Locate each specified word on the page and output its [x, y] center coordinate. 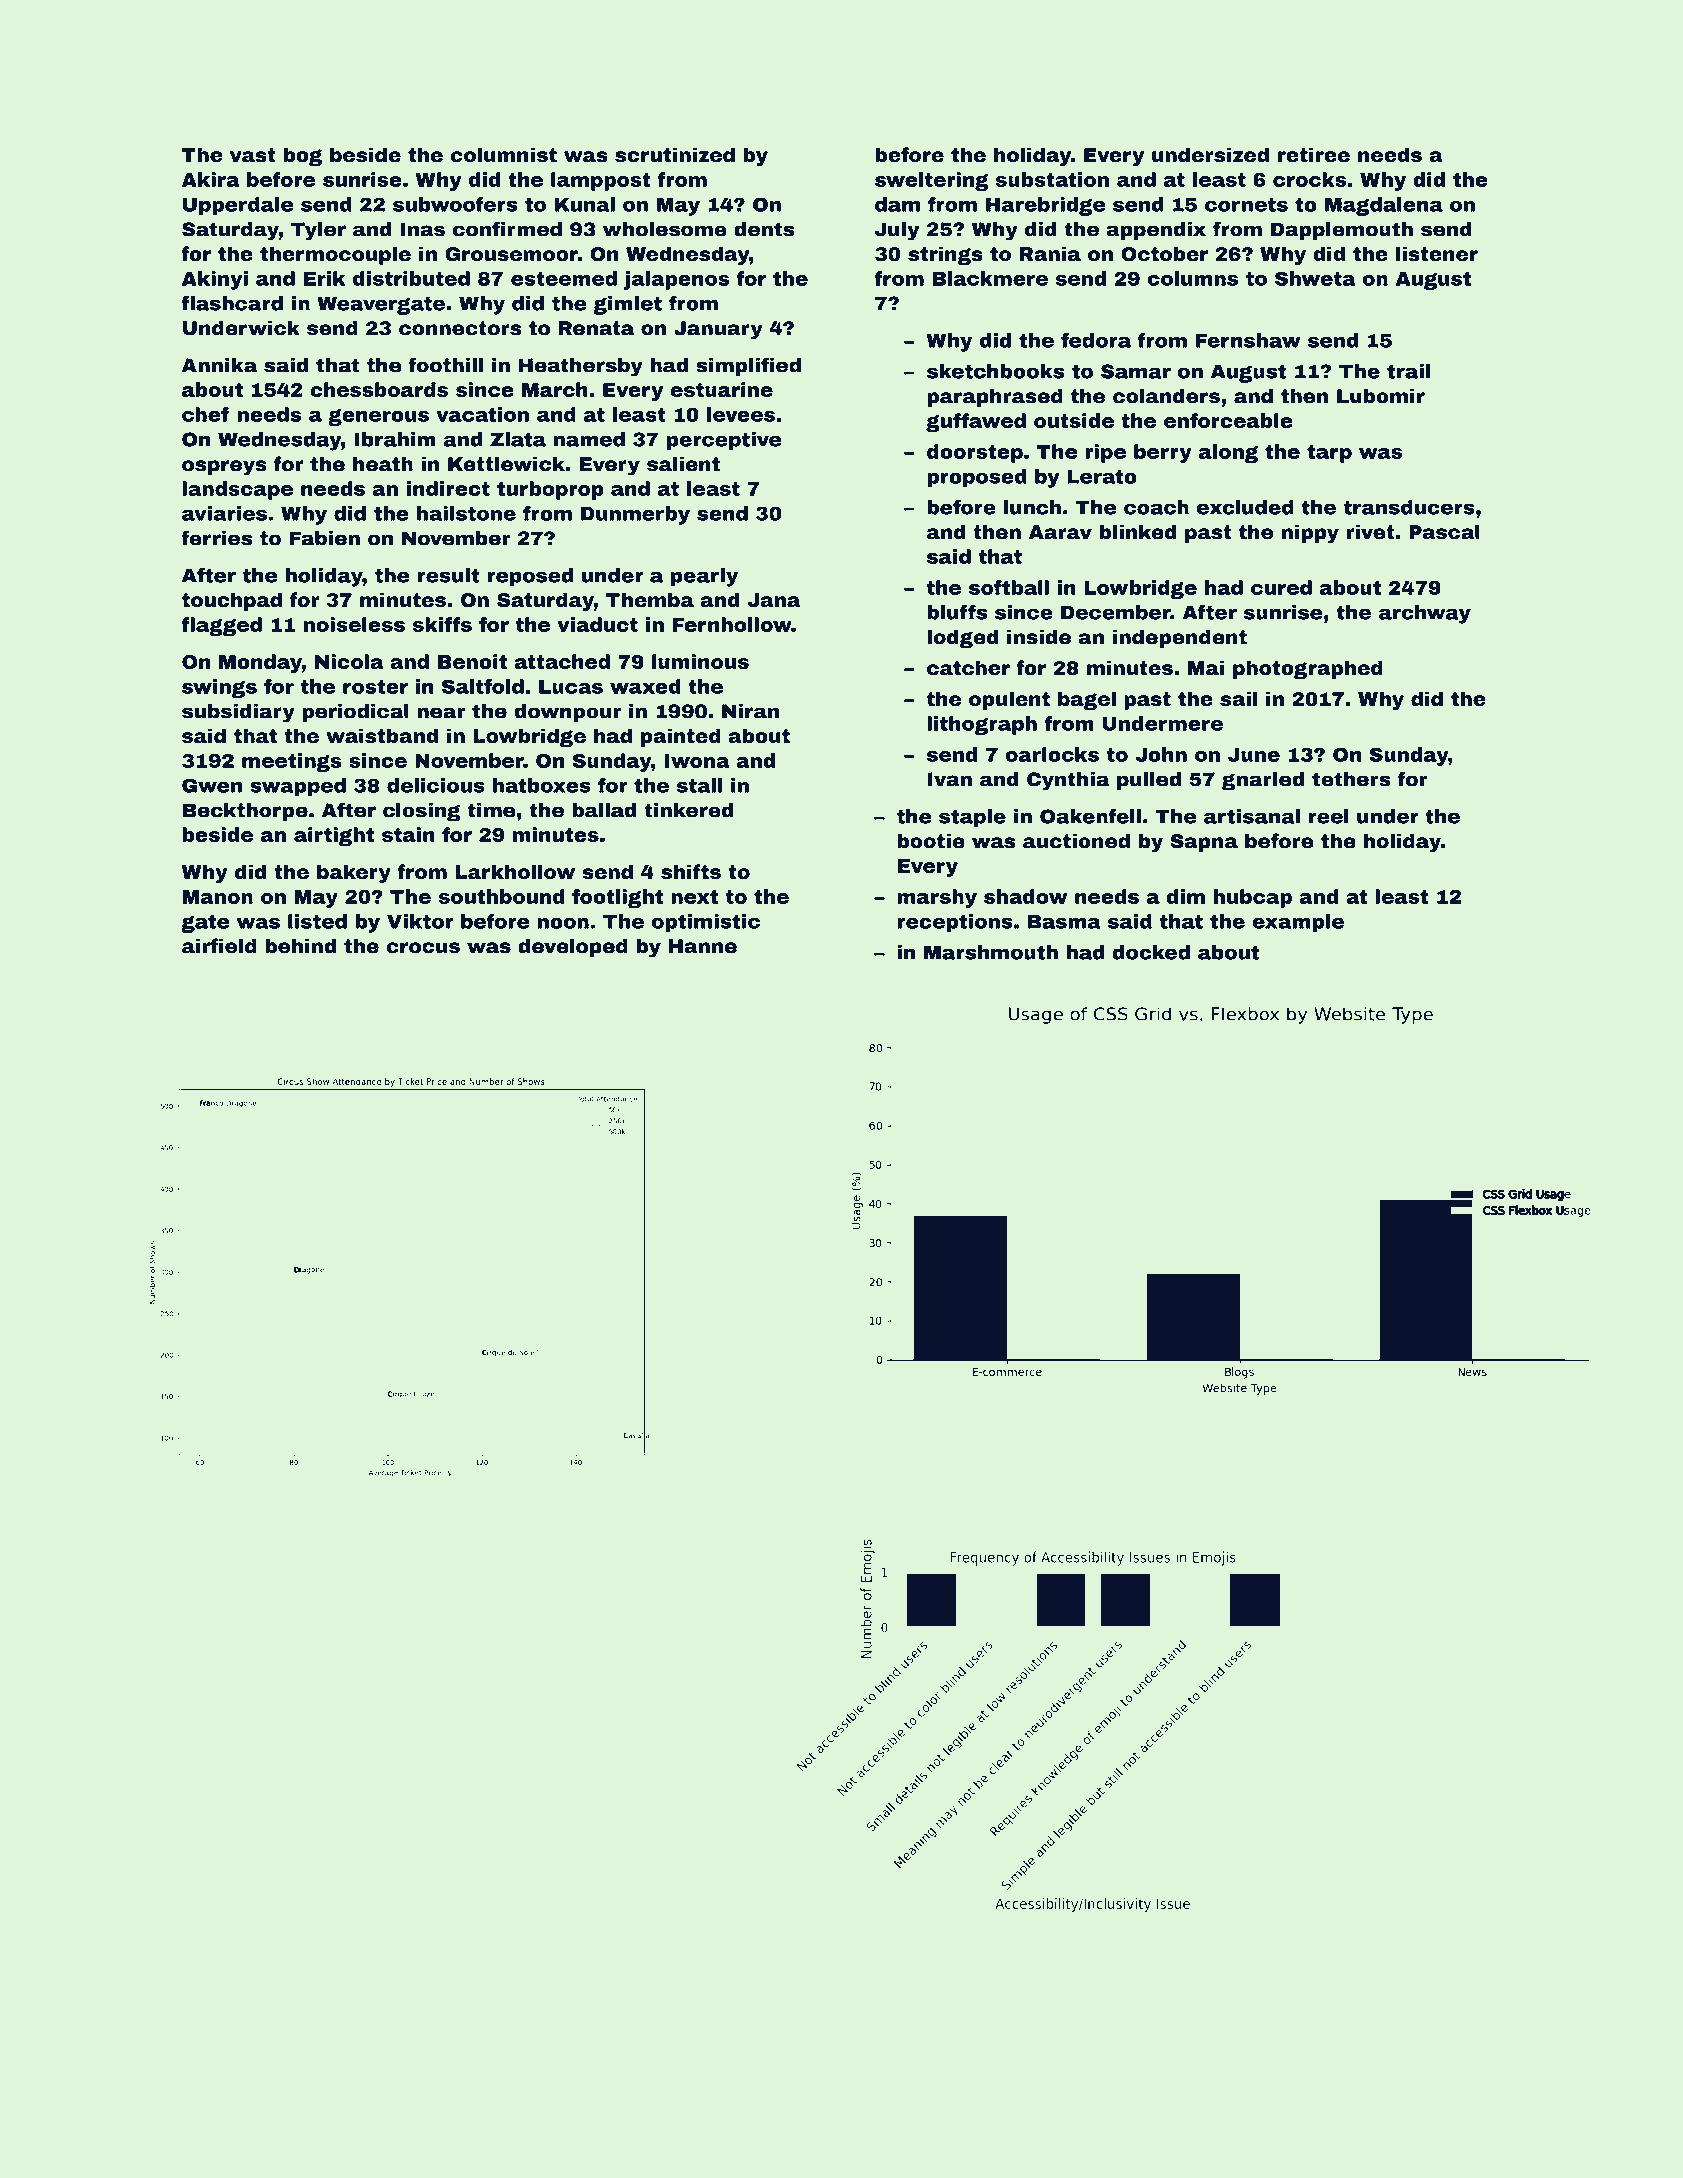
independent [1180, 638]
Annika [219, 365]
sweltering [932, 181]
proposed [977, 478]
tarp [1329, 454]
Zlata [518, 439]
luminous [700, 661]
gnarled [1263, 781]
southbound [502, 896]
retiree [1314, 155]
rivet [1370, 532]
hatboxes [542, 785]
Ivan [950, 779]
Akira [211, 179]
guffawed [976, 422]
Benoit [472, 661]
